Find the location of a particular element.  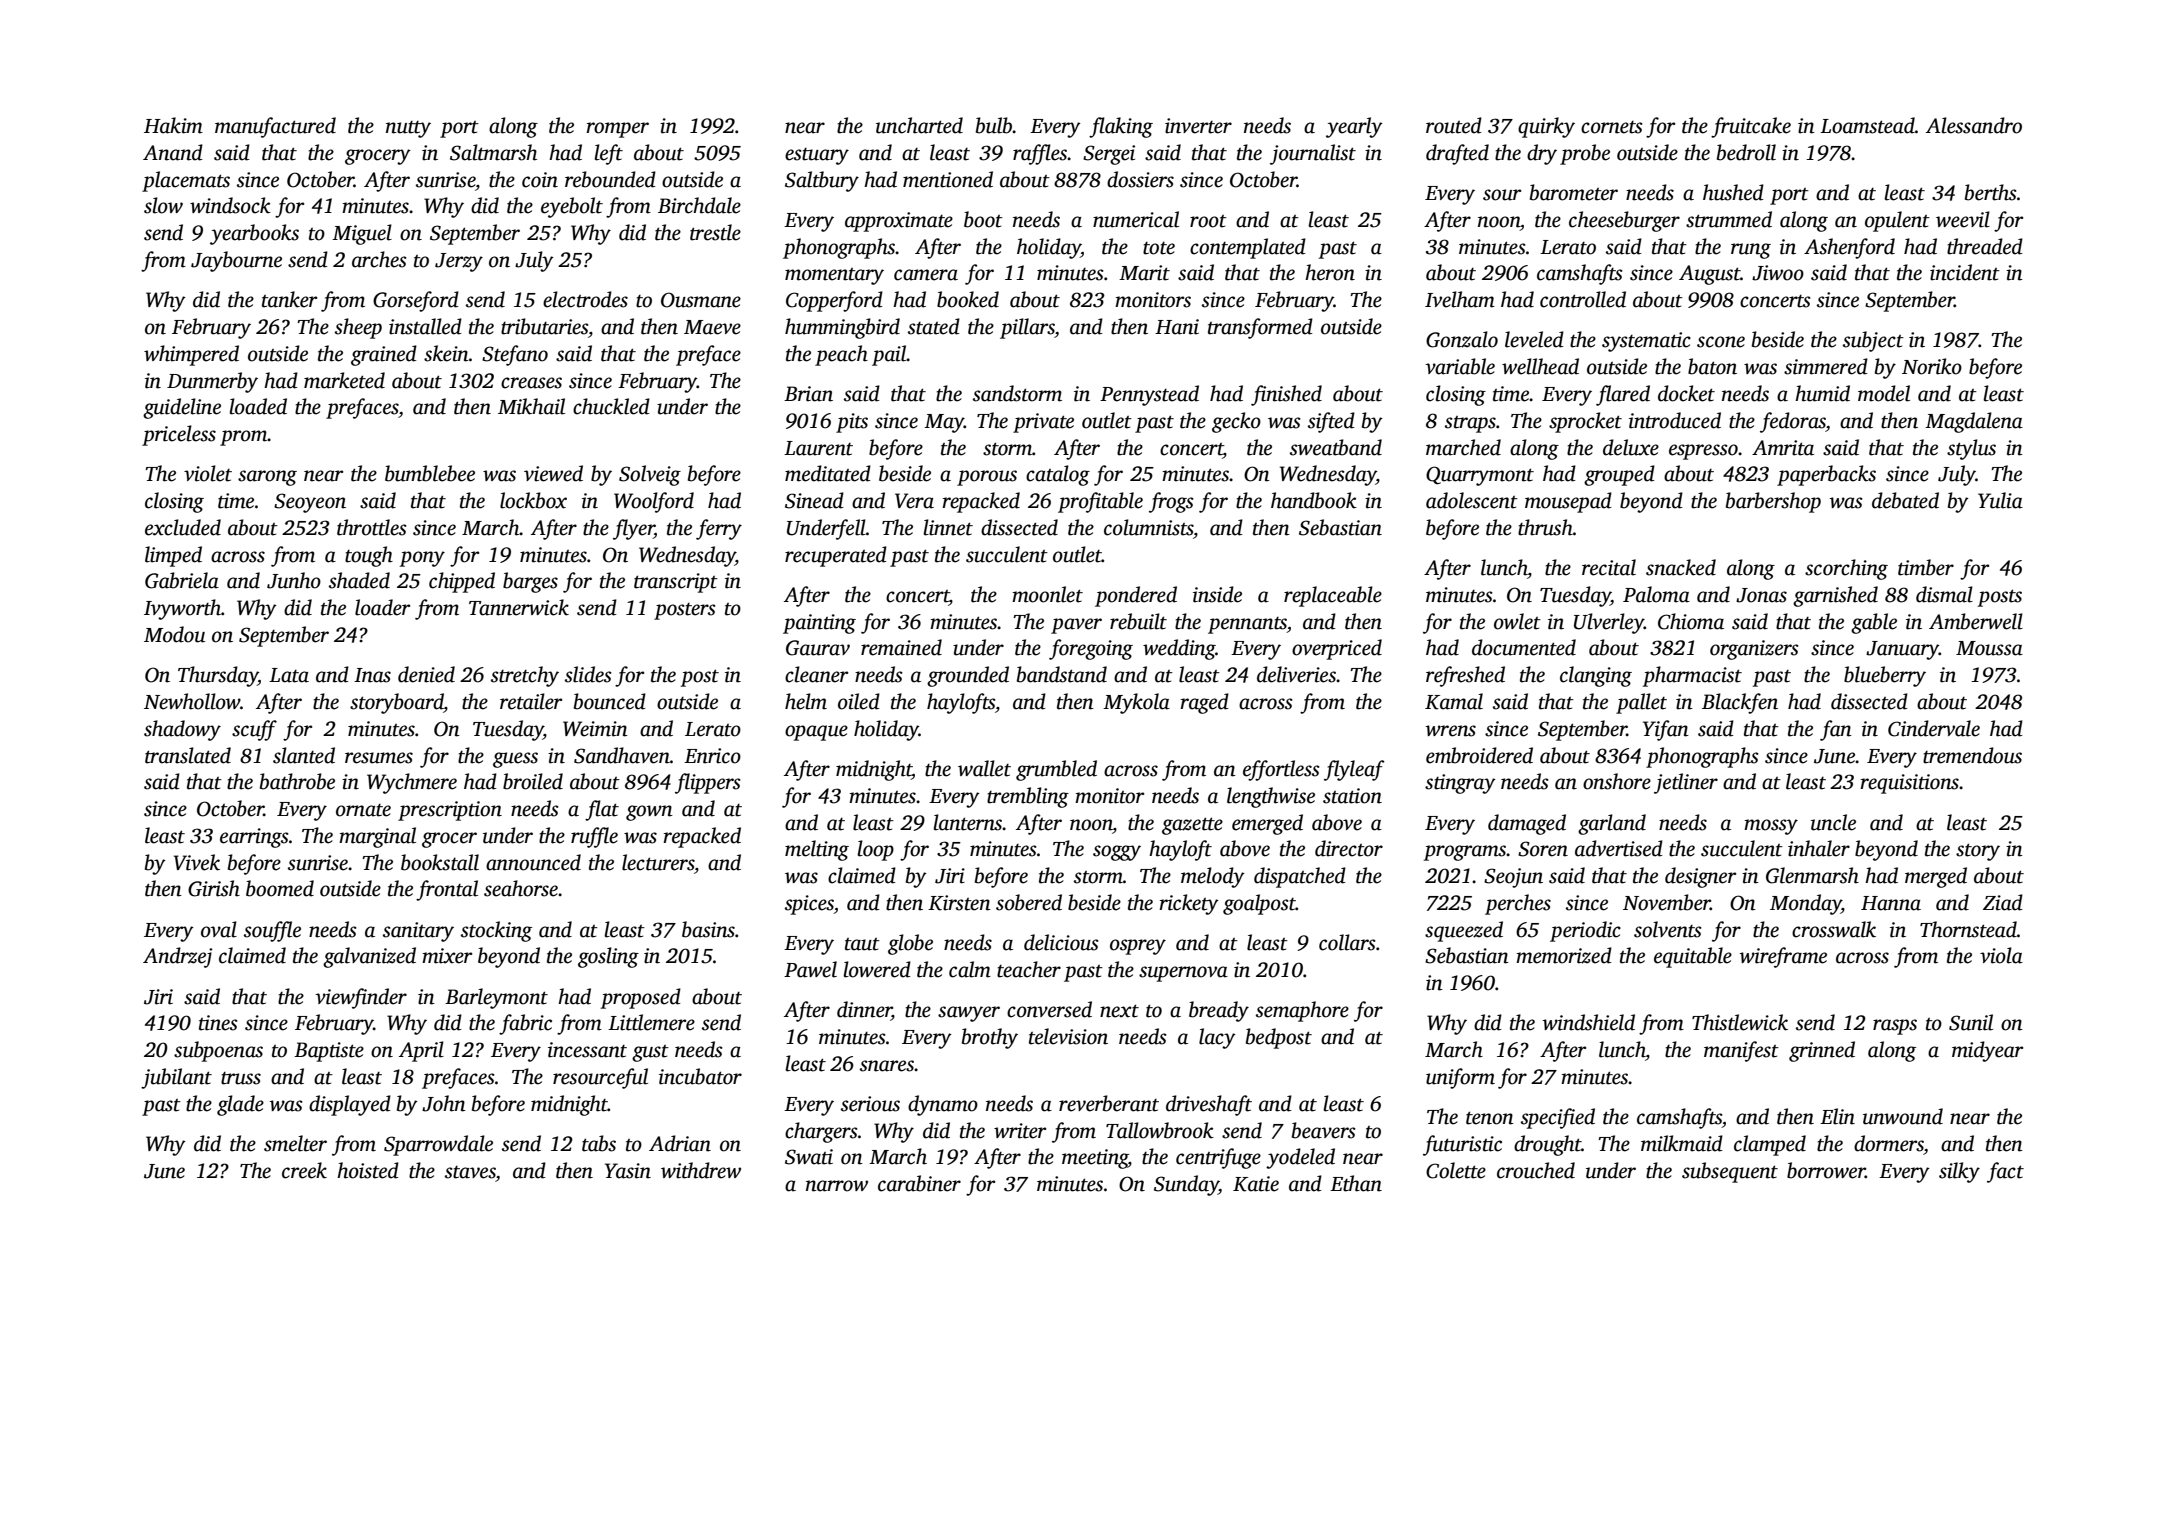

narrow is located at coordinates (837, 1186).
